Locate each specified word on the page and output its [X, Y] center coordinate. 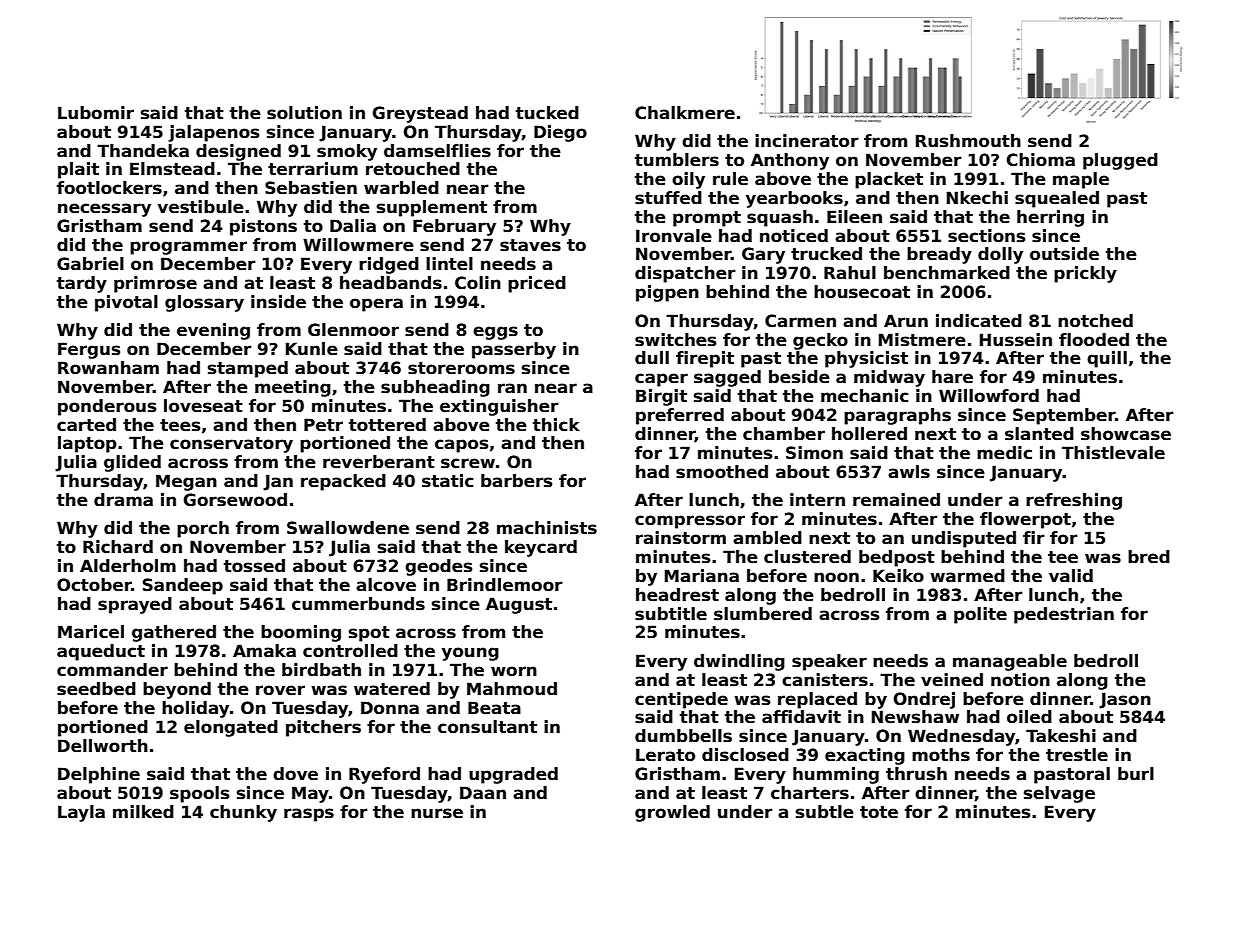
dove [295, 774]
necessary [104, 210]
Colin [478, 283]
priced [537, 284]
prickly [1085, 274]
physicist [866, 359]
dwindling [739, 662]
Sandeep [183, 586]
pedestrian [1064, 615]
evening [213, 331]
